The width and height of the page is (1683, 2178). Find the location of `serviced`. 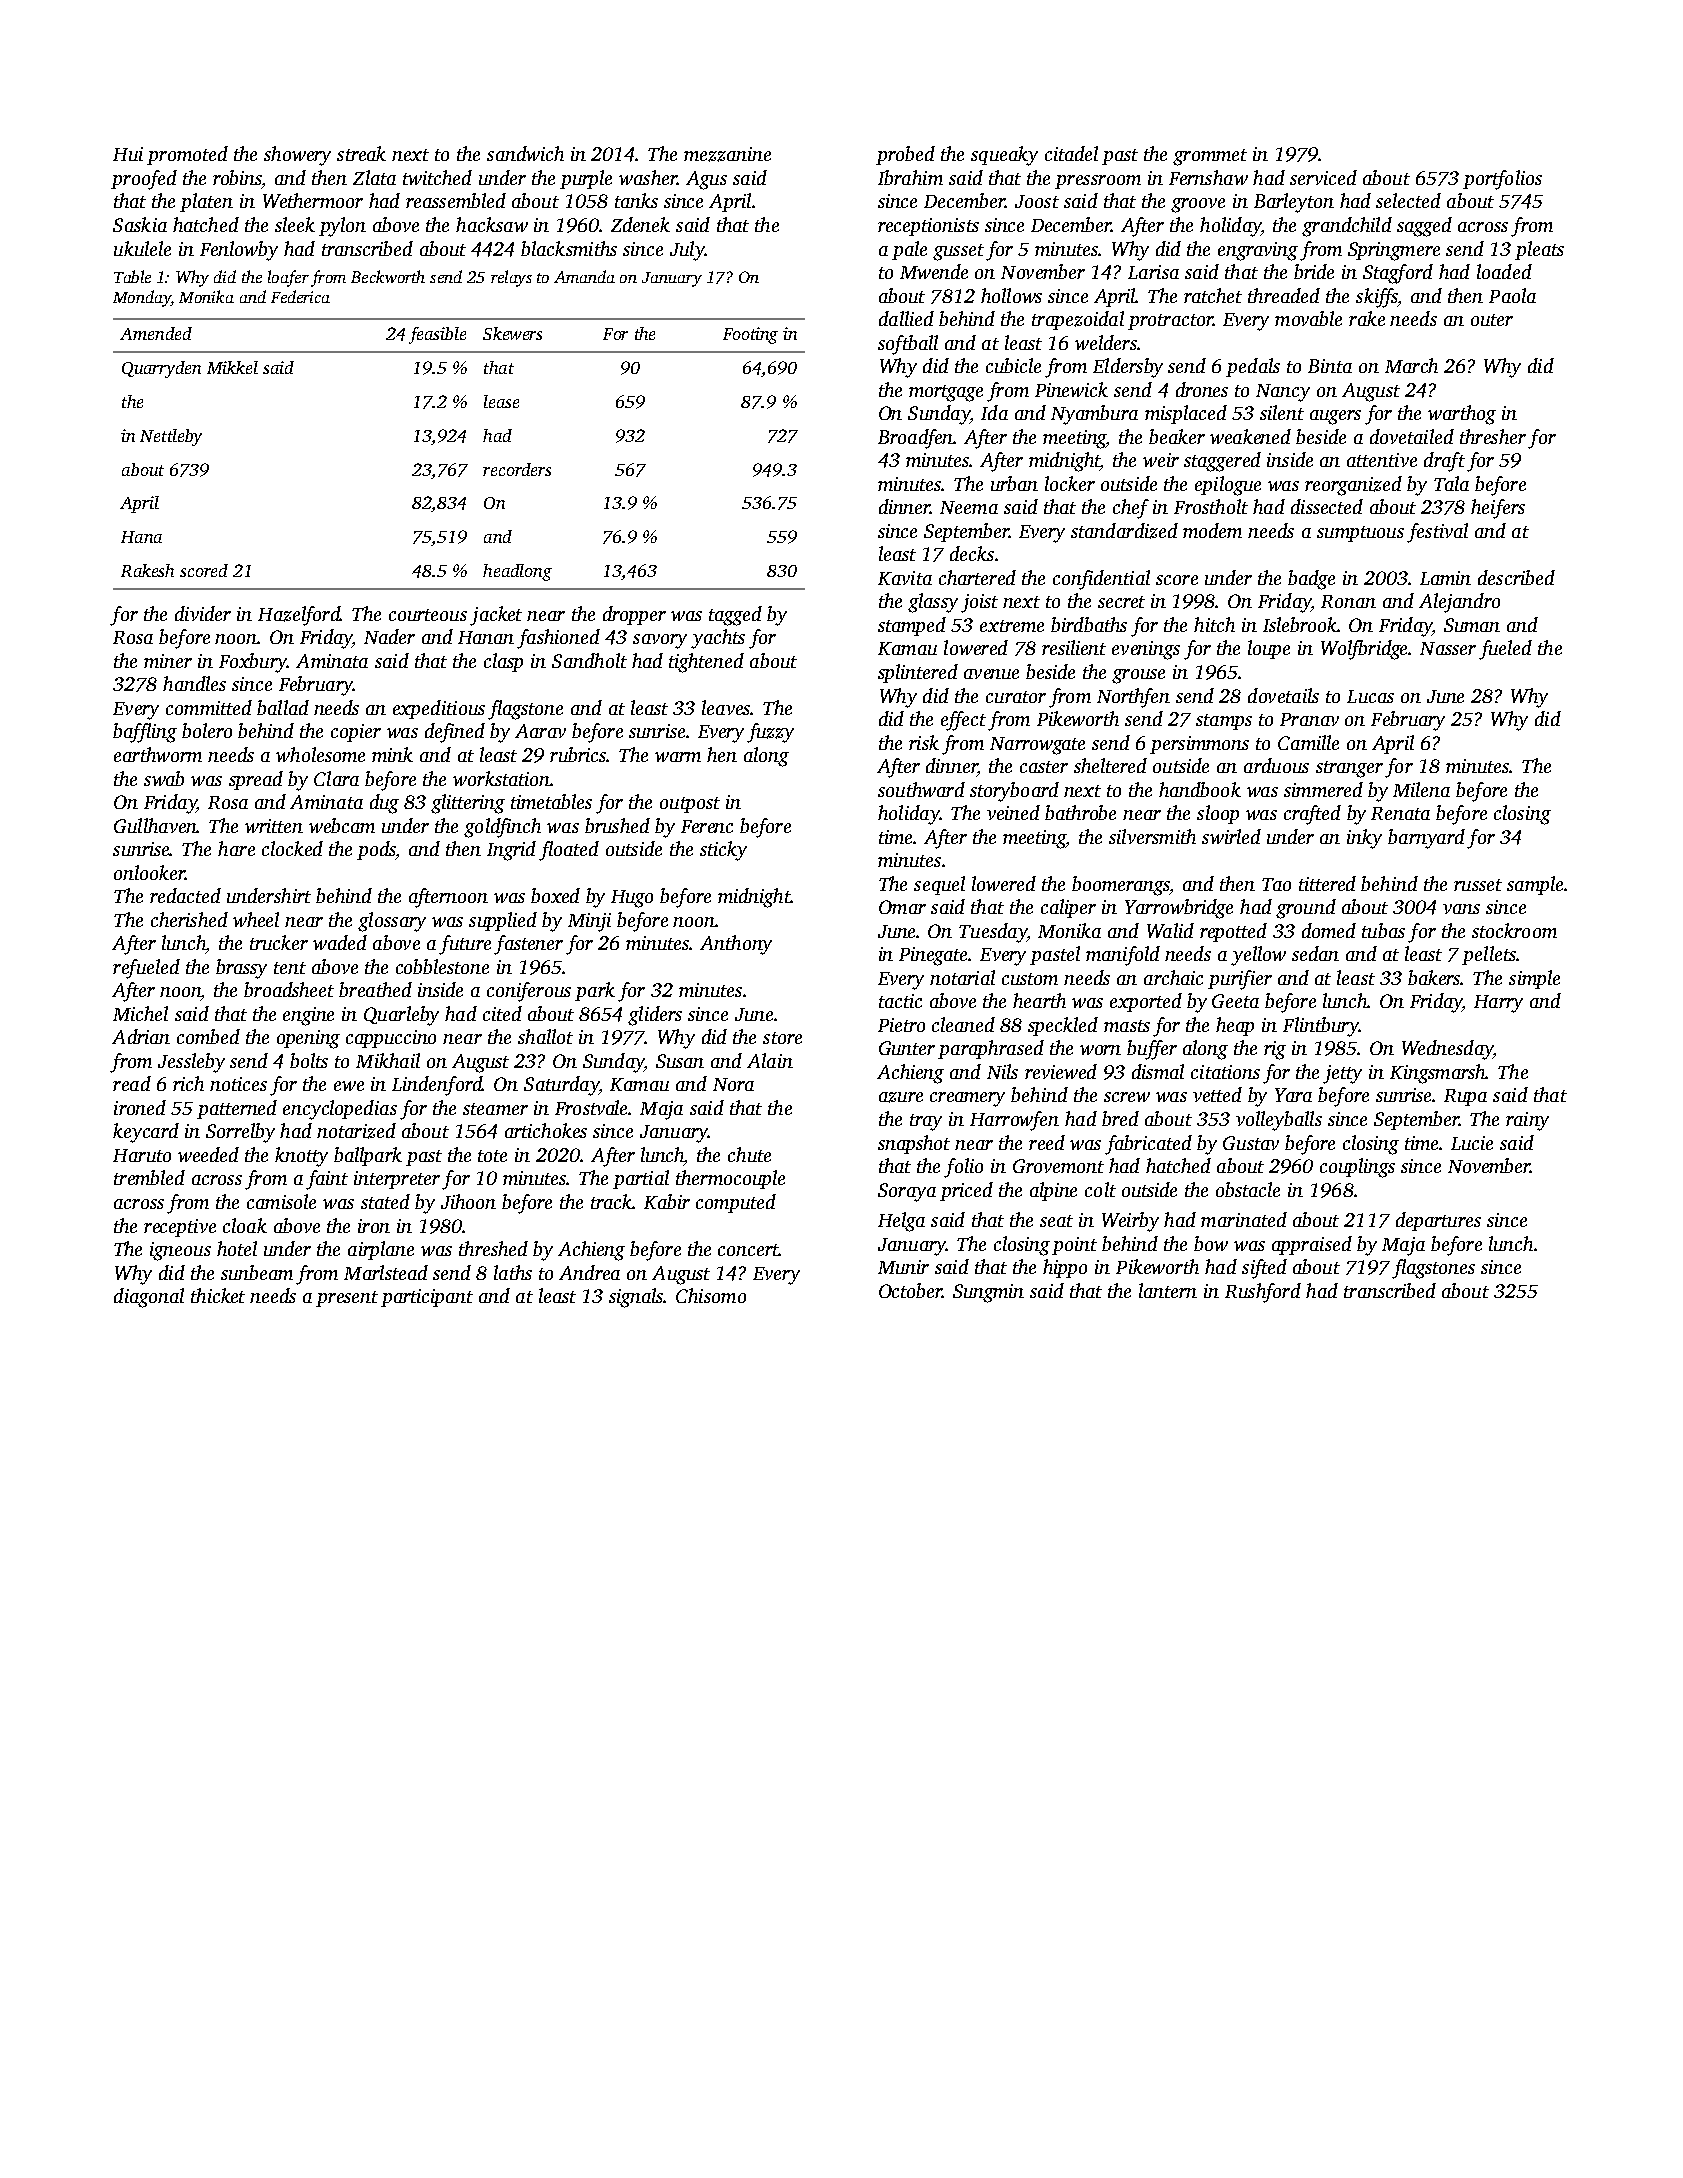

serviced is located at coordinates (1323, 177).
